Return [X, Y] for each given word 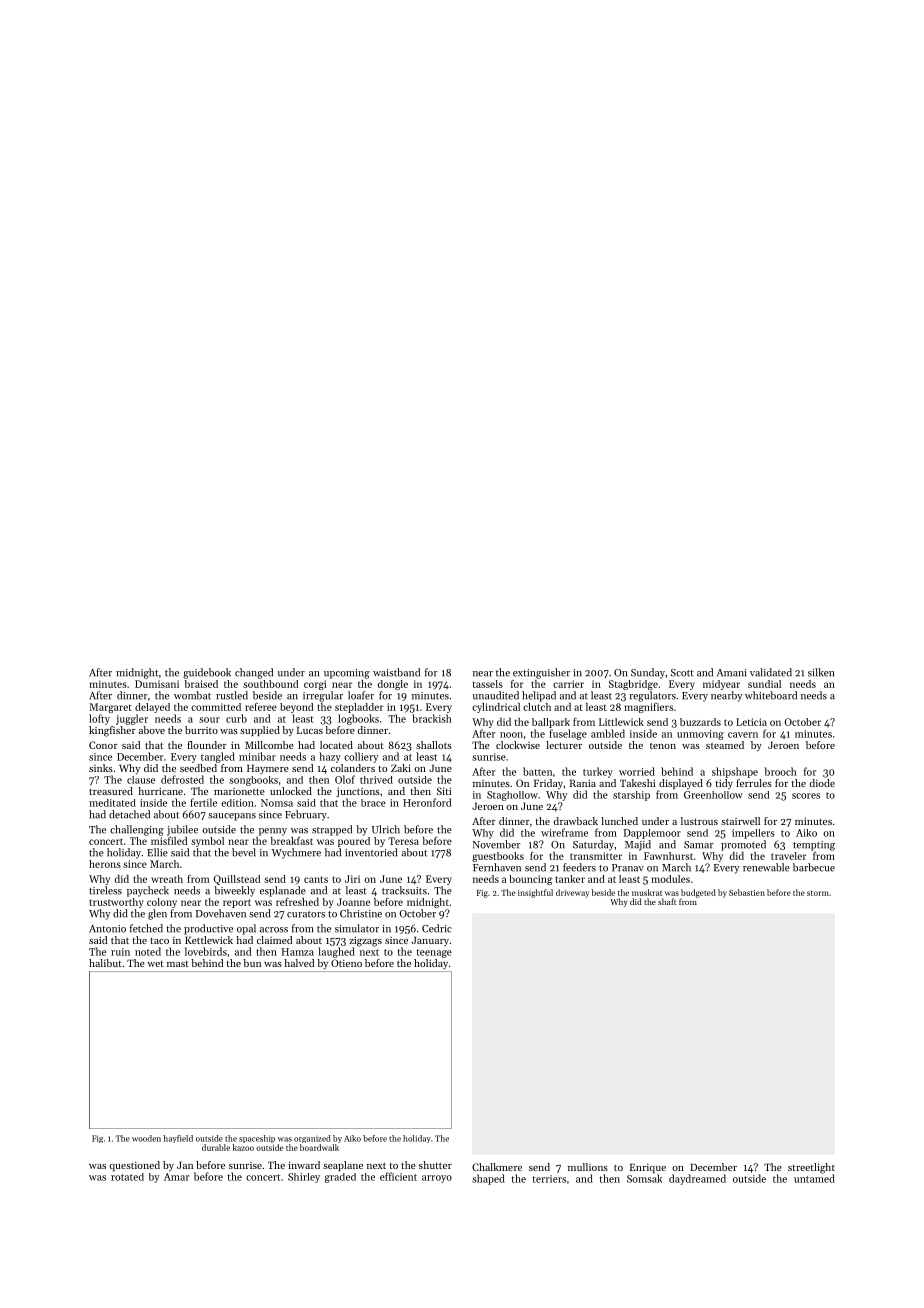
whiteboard [771, 695]
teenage [434, 953]
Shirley [304, 1178]
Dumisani [157, 684]
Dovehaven [221, 913]
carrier [568, 684]
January [430, 941]
